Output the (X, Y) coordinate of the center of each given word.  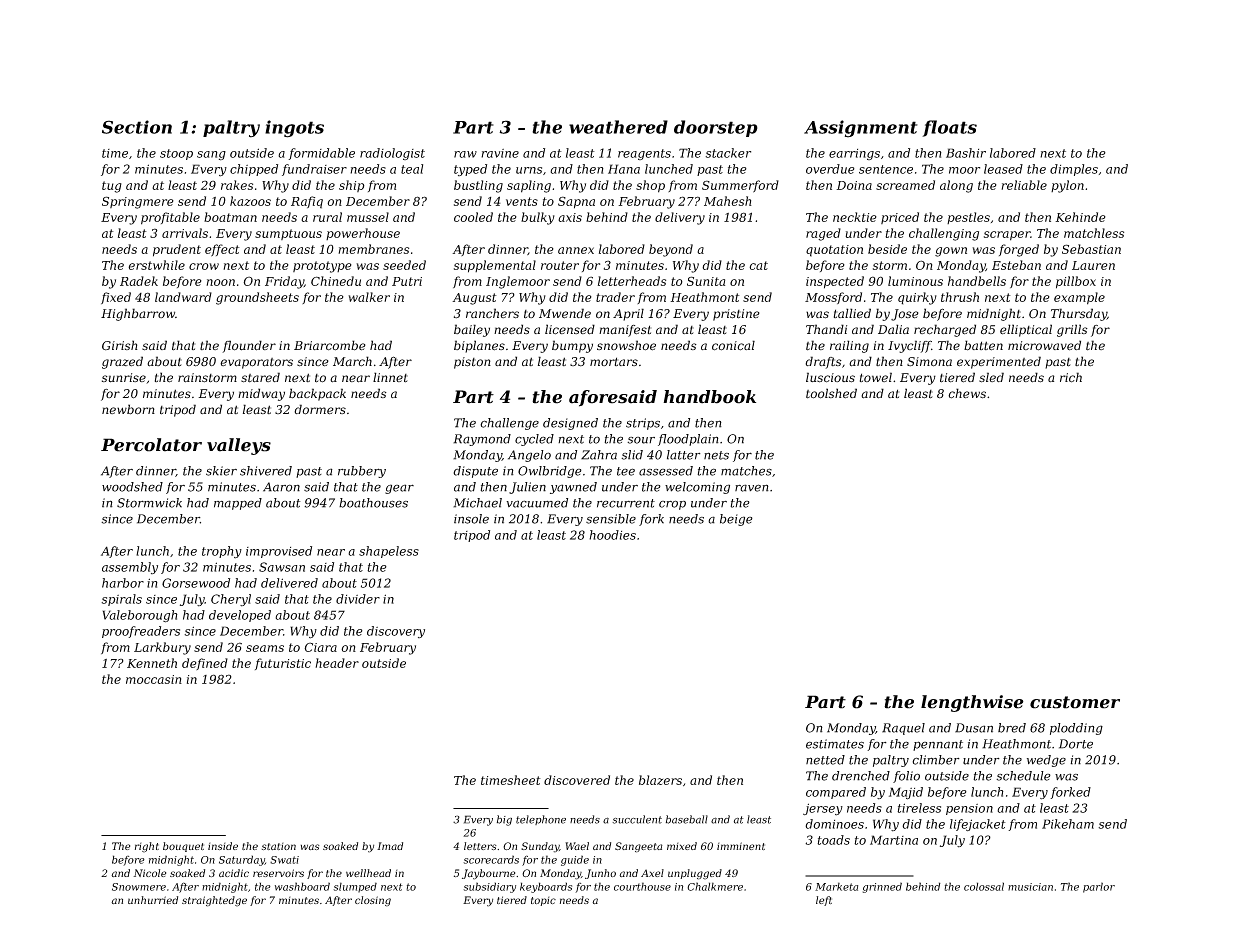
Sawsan (282, 567)
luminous (915, 281)
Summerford (740, 186)
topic (543, 901)
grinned (882, 887)
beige (736, 520)
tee (626, 471)
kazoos (250, 201)
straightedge (214, 901)
